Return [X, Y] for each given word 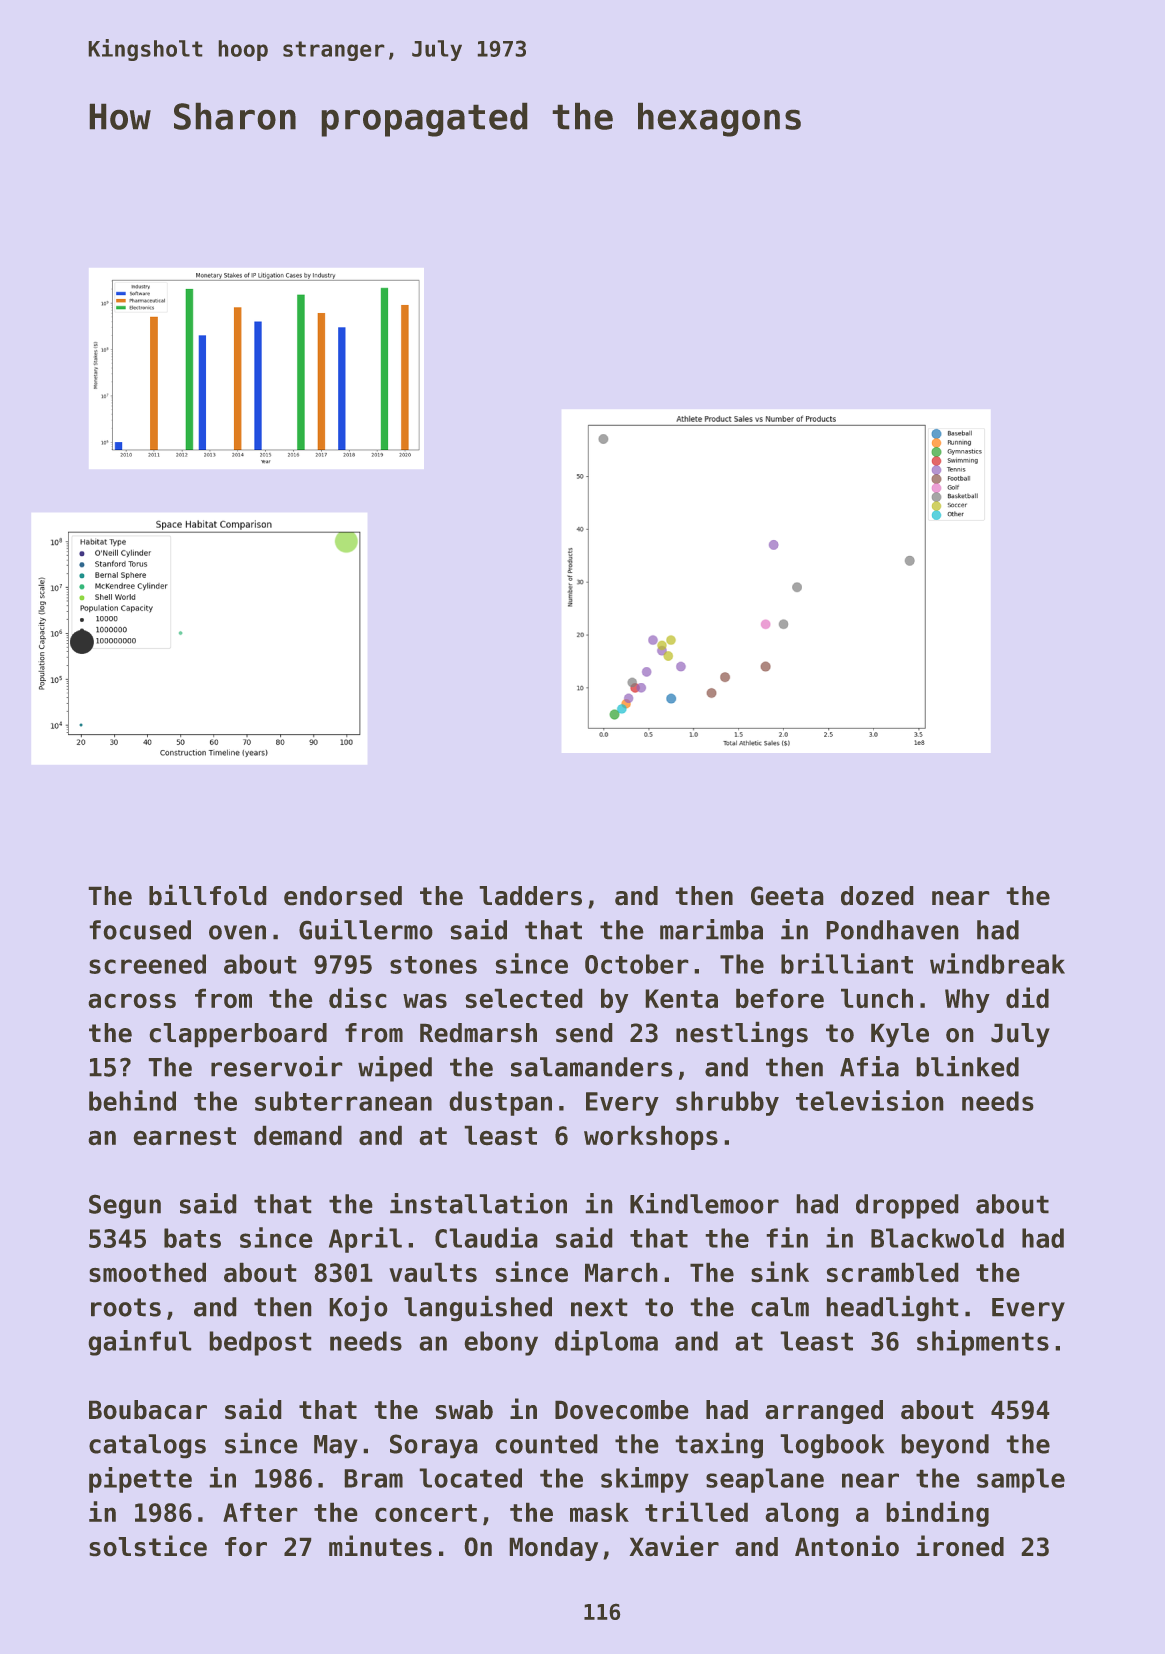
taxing [719, 1445]
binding [938, 1514]
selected [524, 998]
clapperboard [238, 1035]
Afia [869, 1066]
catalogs [147, 1446]
